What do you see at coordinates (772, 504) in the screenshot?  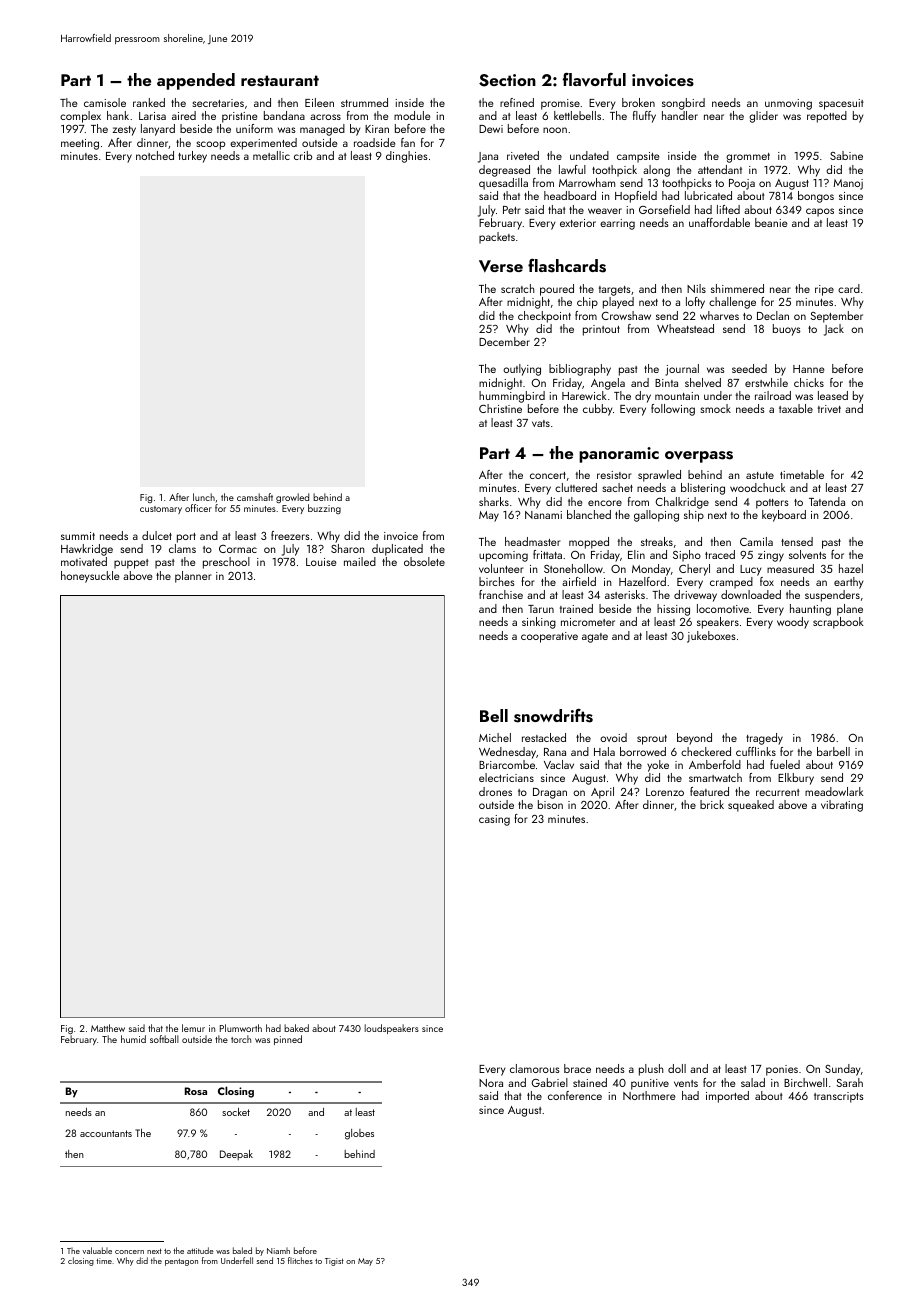 I see `potters` at bounding box center [772, 504].
